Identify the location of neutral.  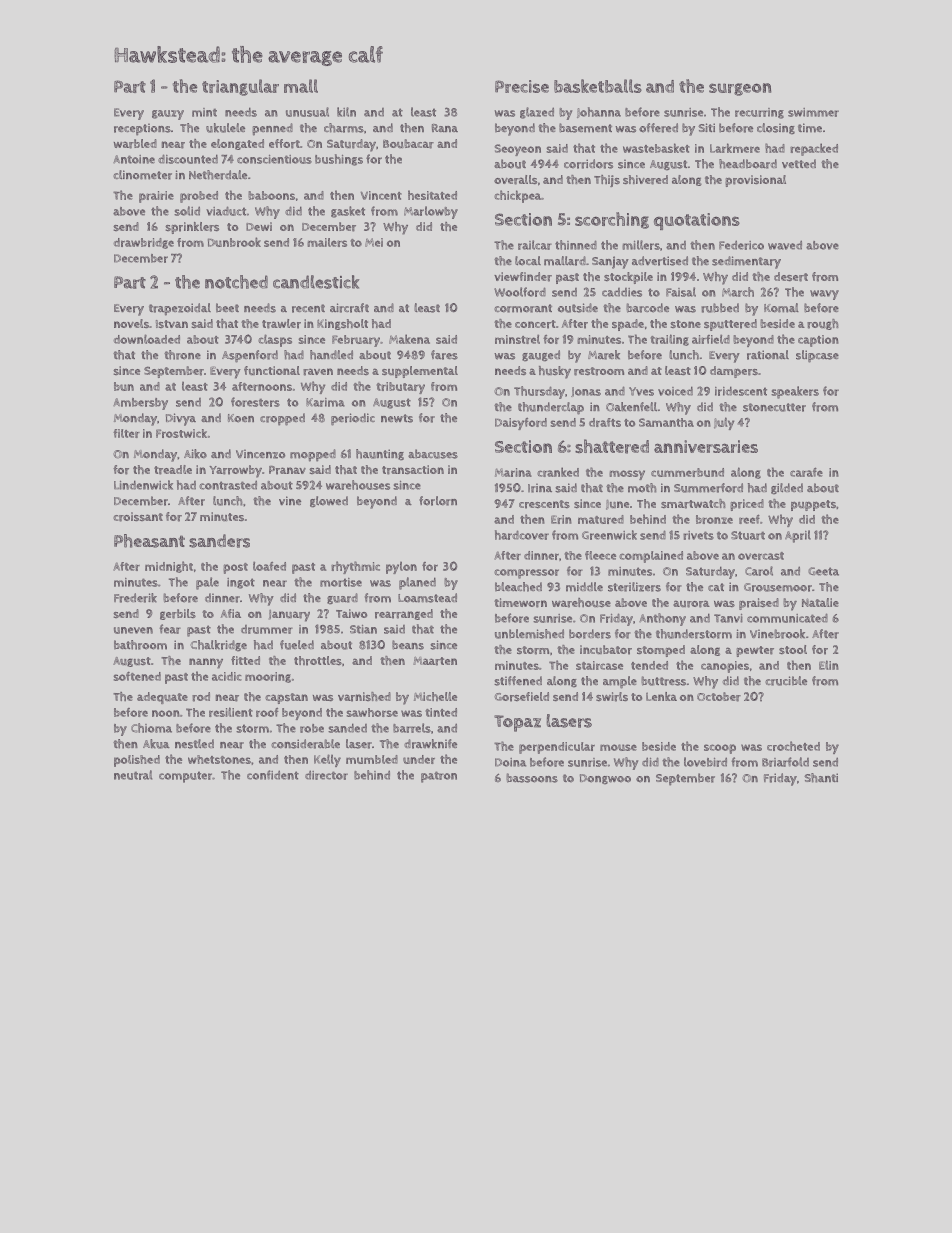
(133, 775).
